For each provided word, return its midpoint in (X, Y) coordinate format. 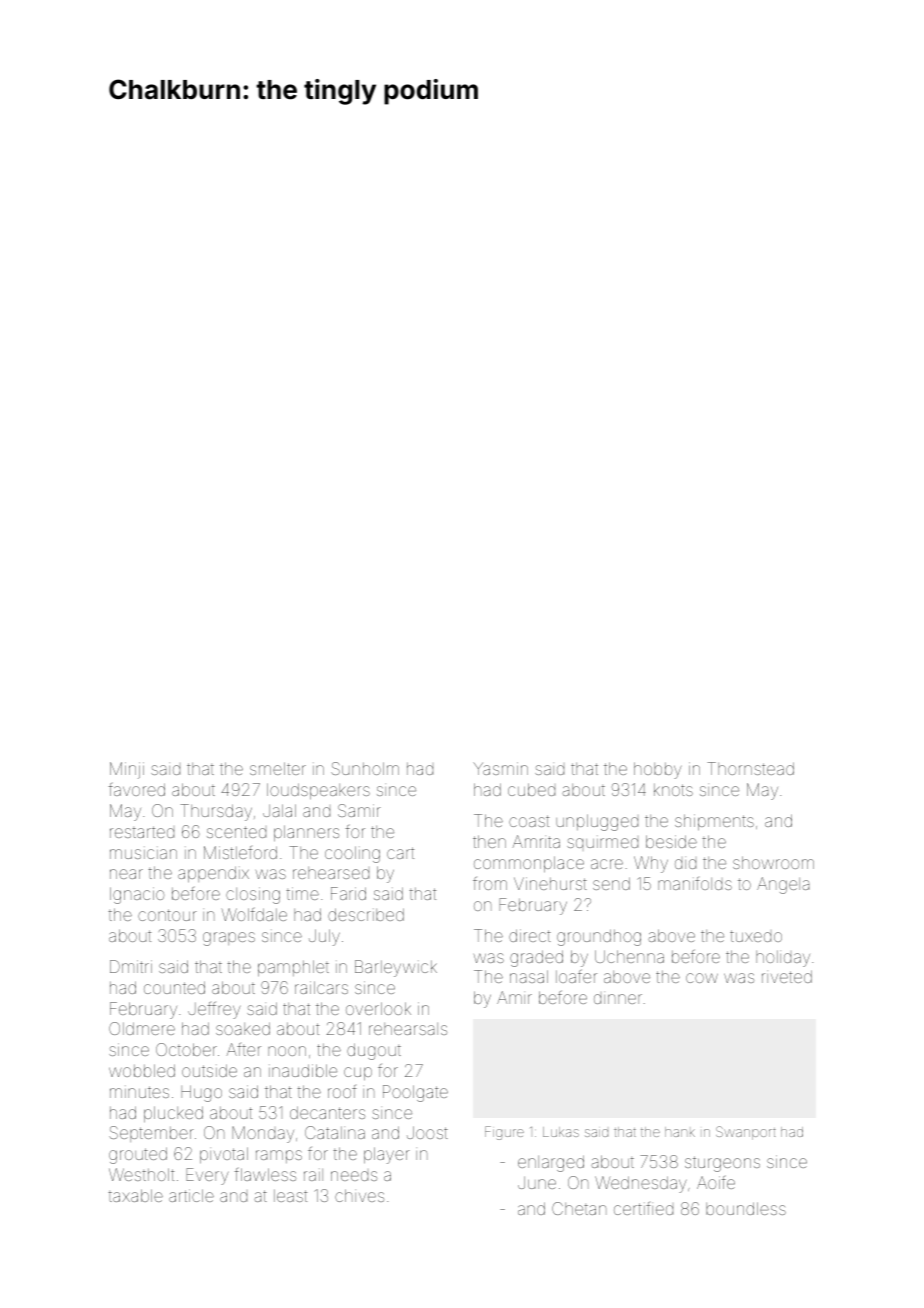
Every (207, 1176)
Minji (127, 770)
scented (236, 832)
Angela (783, 885)
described (366, 914)
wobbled (142, 1070)
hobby (658, 770)
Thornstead (750, 768)
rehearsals (408, 1029)
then (489, 841)
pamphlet (293, 968)
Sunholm (365, 768)
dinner (618, 999)
